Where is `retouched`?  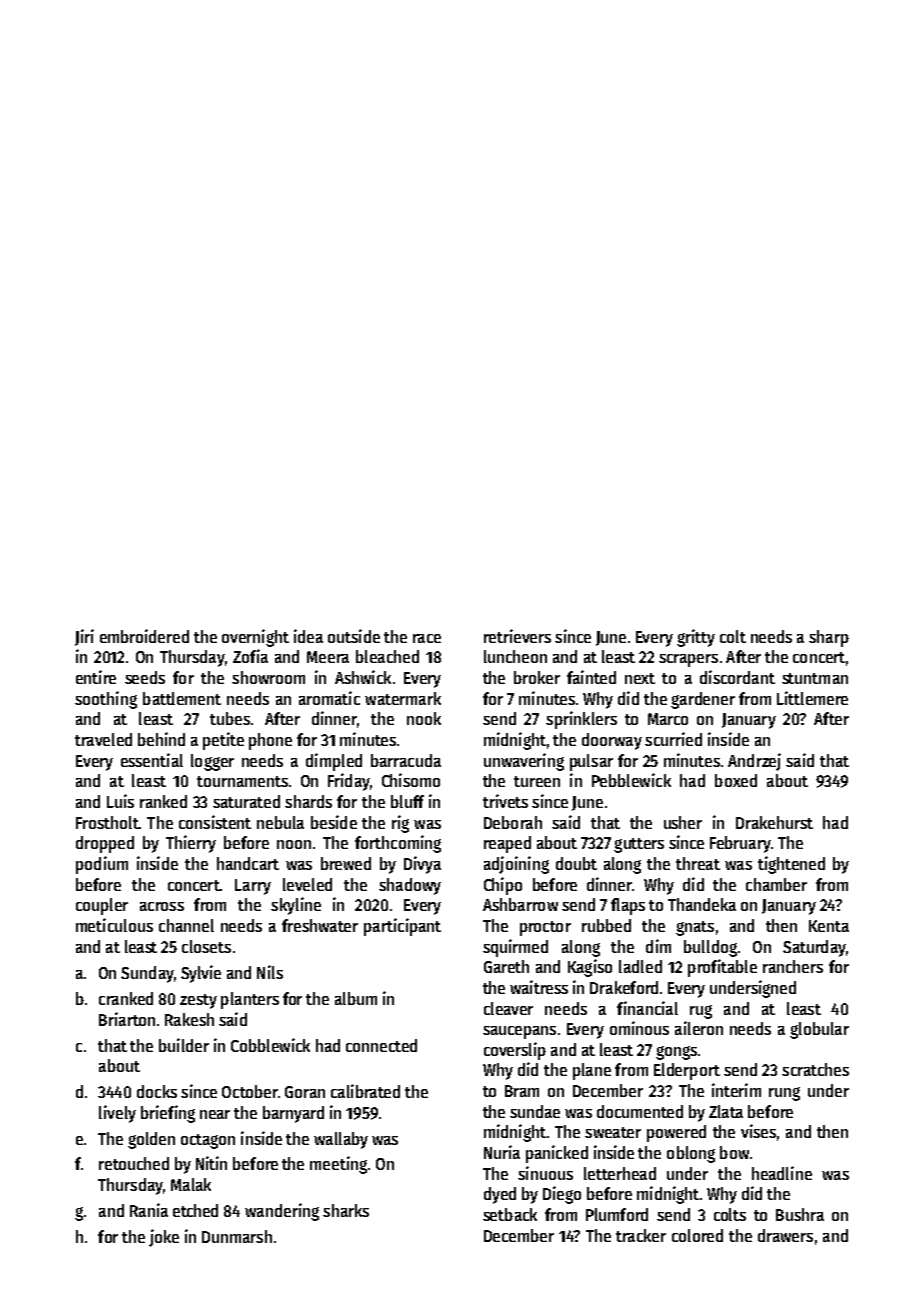
retouched is located at coordinates (134, 1163).
